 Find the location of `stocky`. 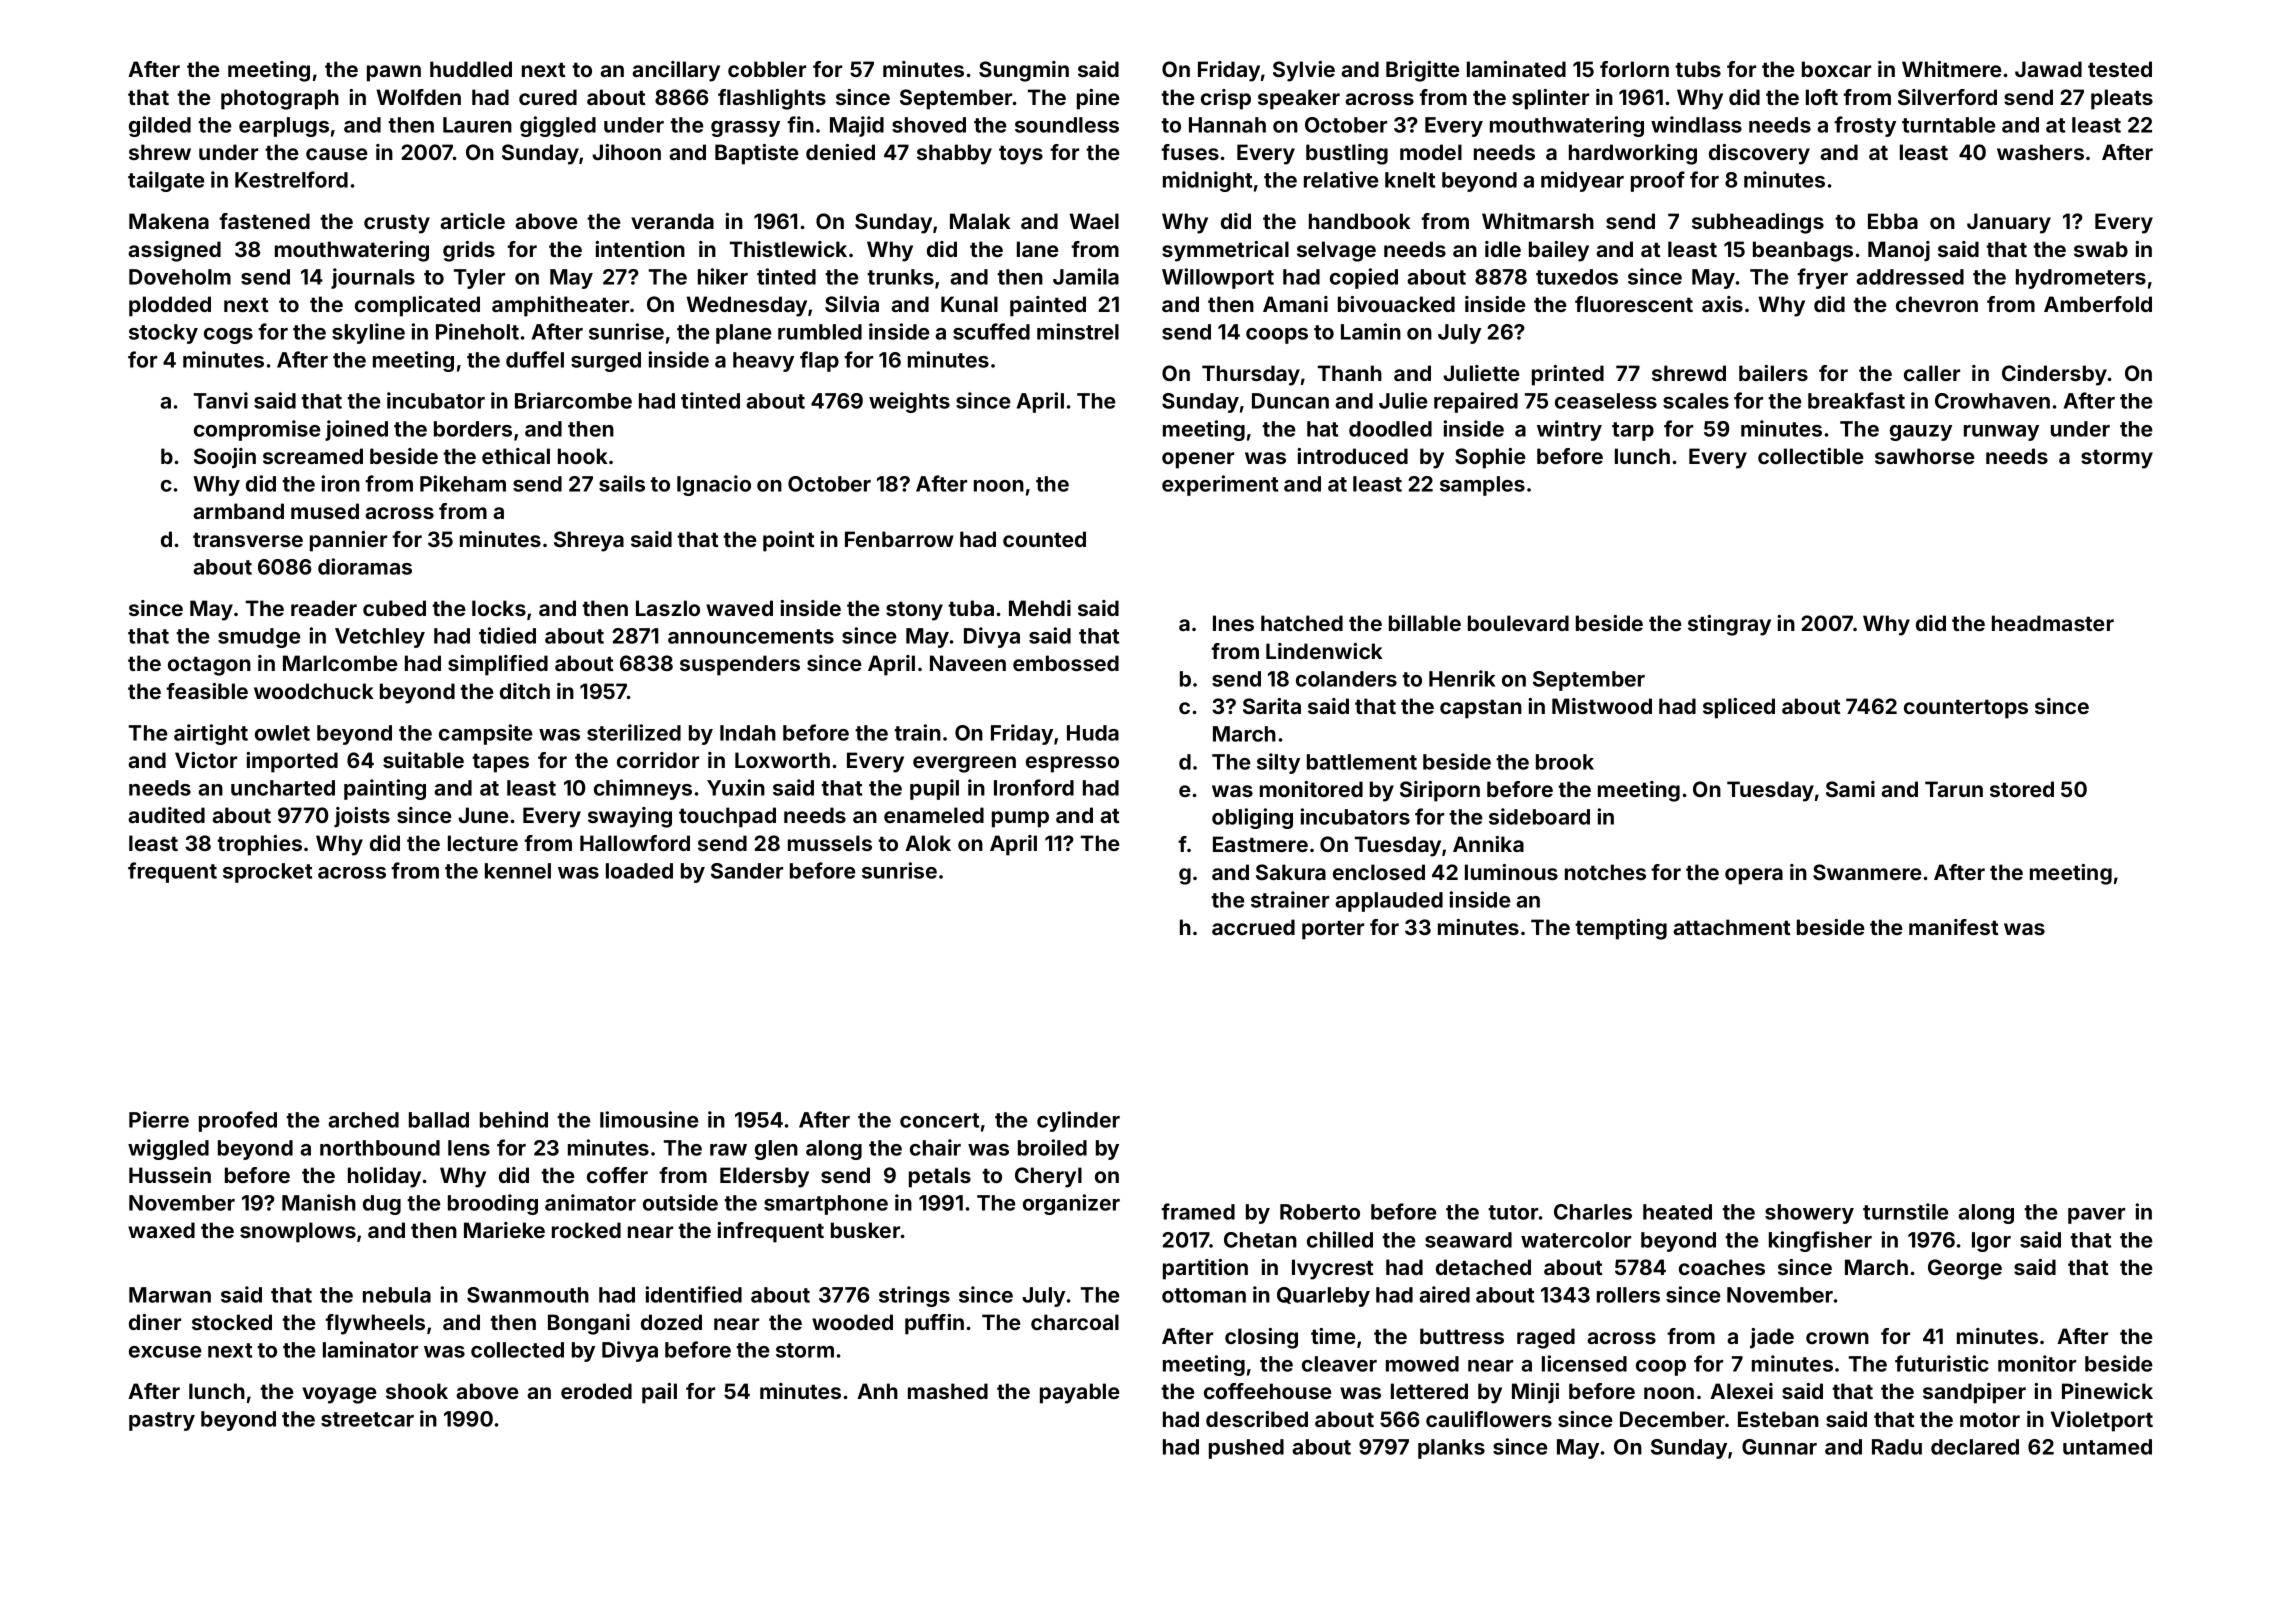

stocky is located at coordinates (163, 334).
